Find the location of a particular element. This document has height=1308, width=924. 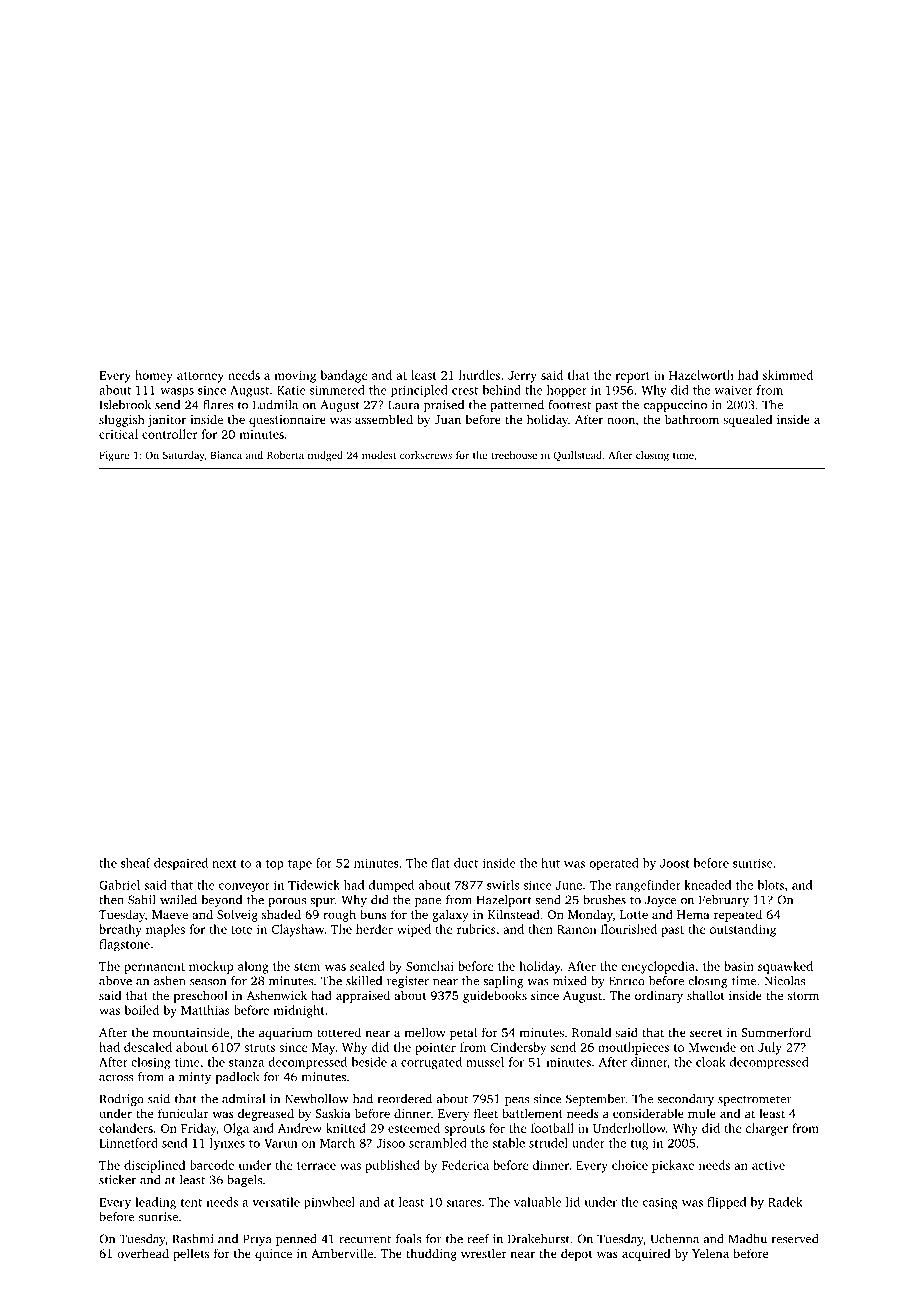

Madhu is located at coordinates (748, 1239).
